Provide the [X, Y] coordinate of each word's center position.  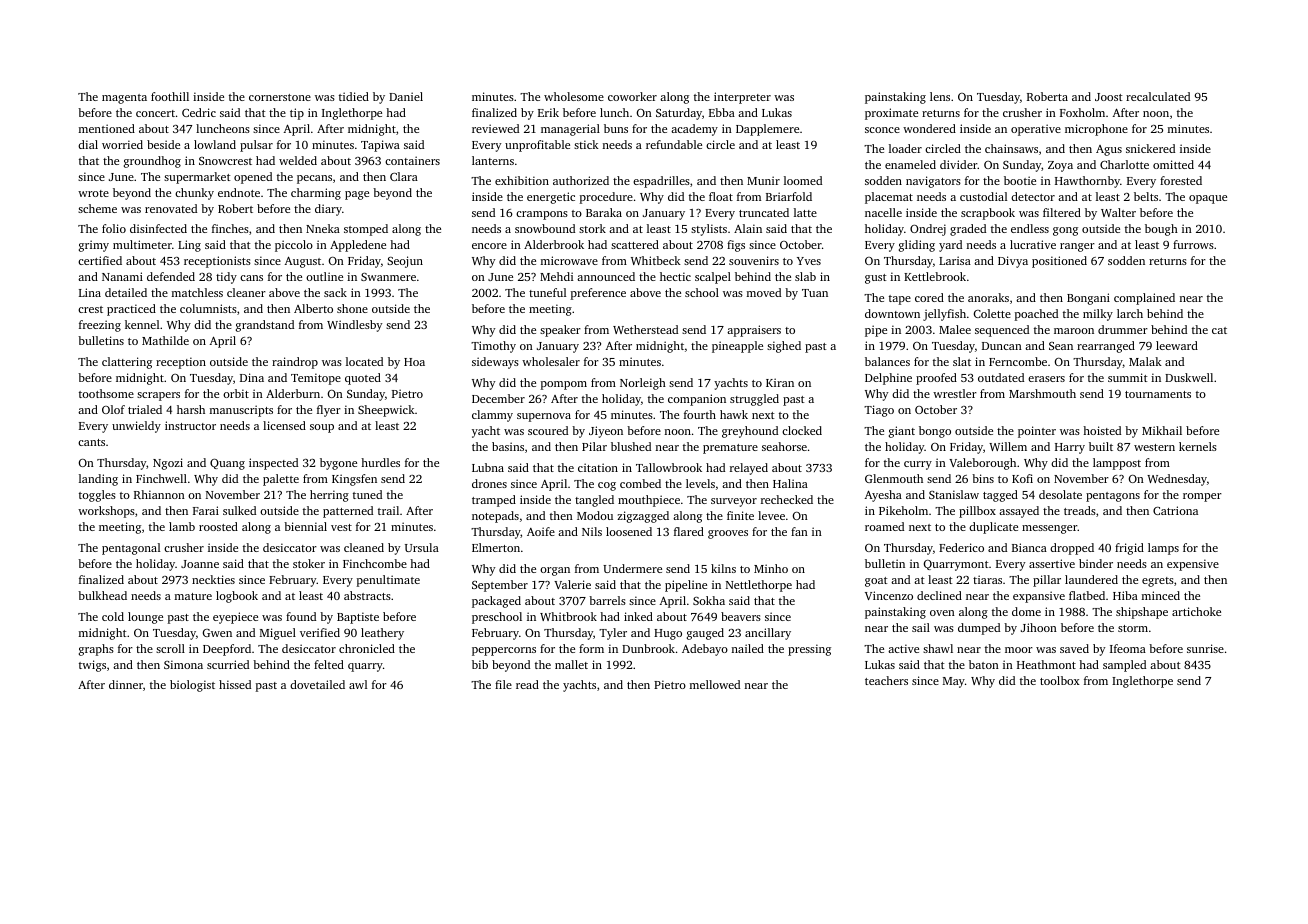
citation [598, 467]
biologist [192, 686]
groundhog [152, 162]
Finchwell [161, 478]
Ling [189, 246]
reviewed [495, 128]
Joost [1109, 97]
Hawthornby [1087, 182]
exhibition [522, 180]
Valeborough [982, 464]
